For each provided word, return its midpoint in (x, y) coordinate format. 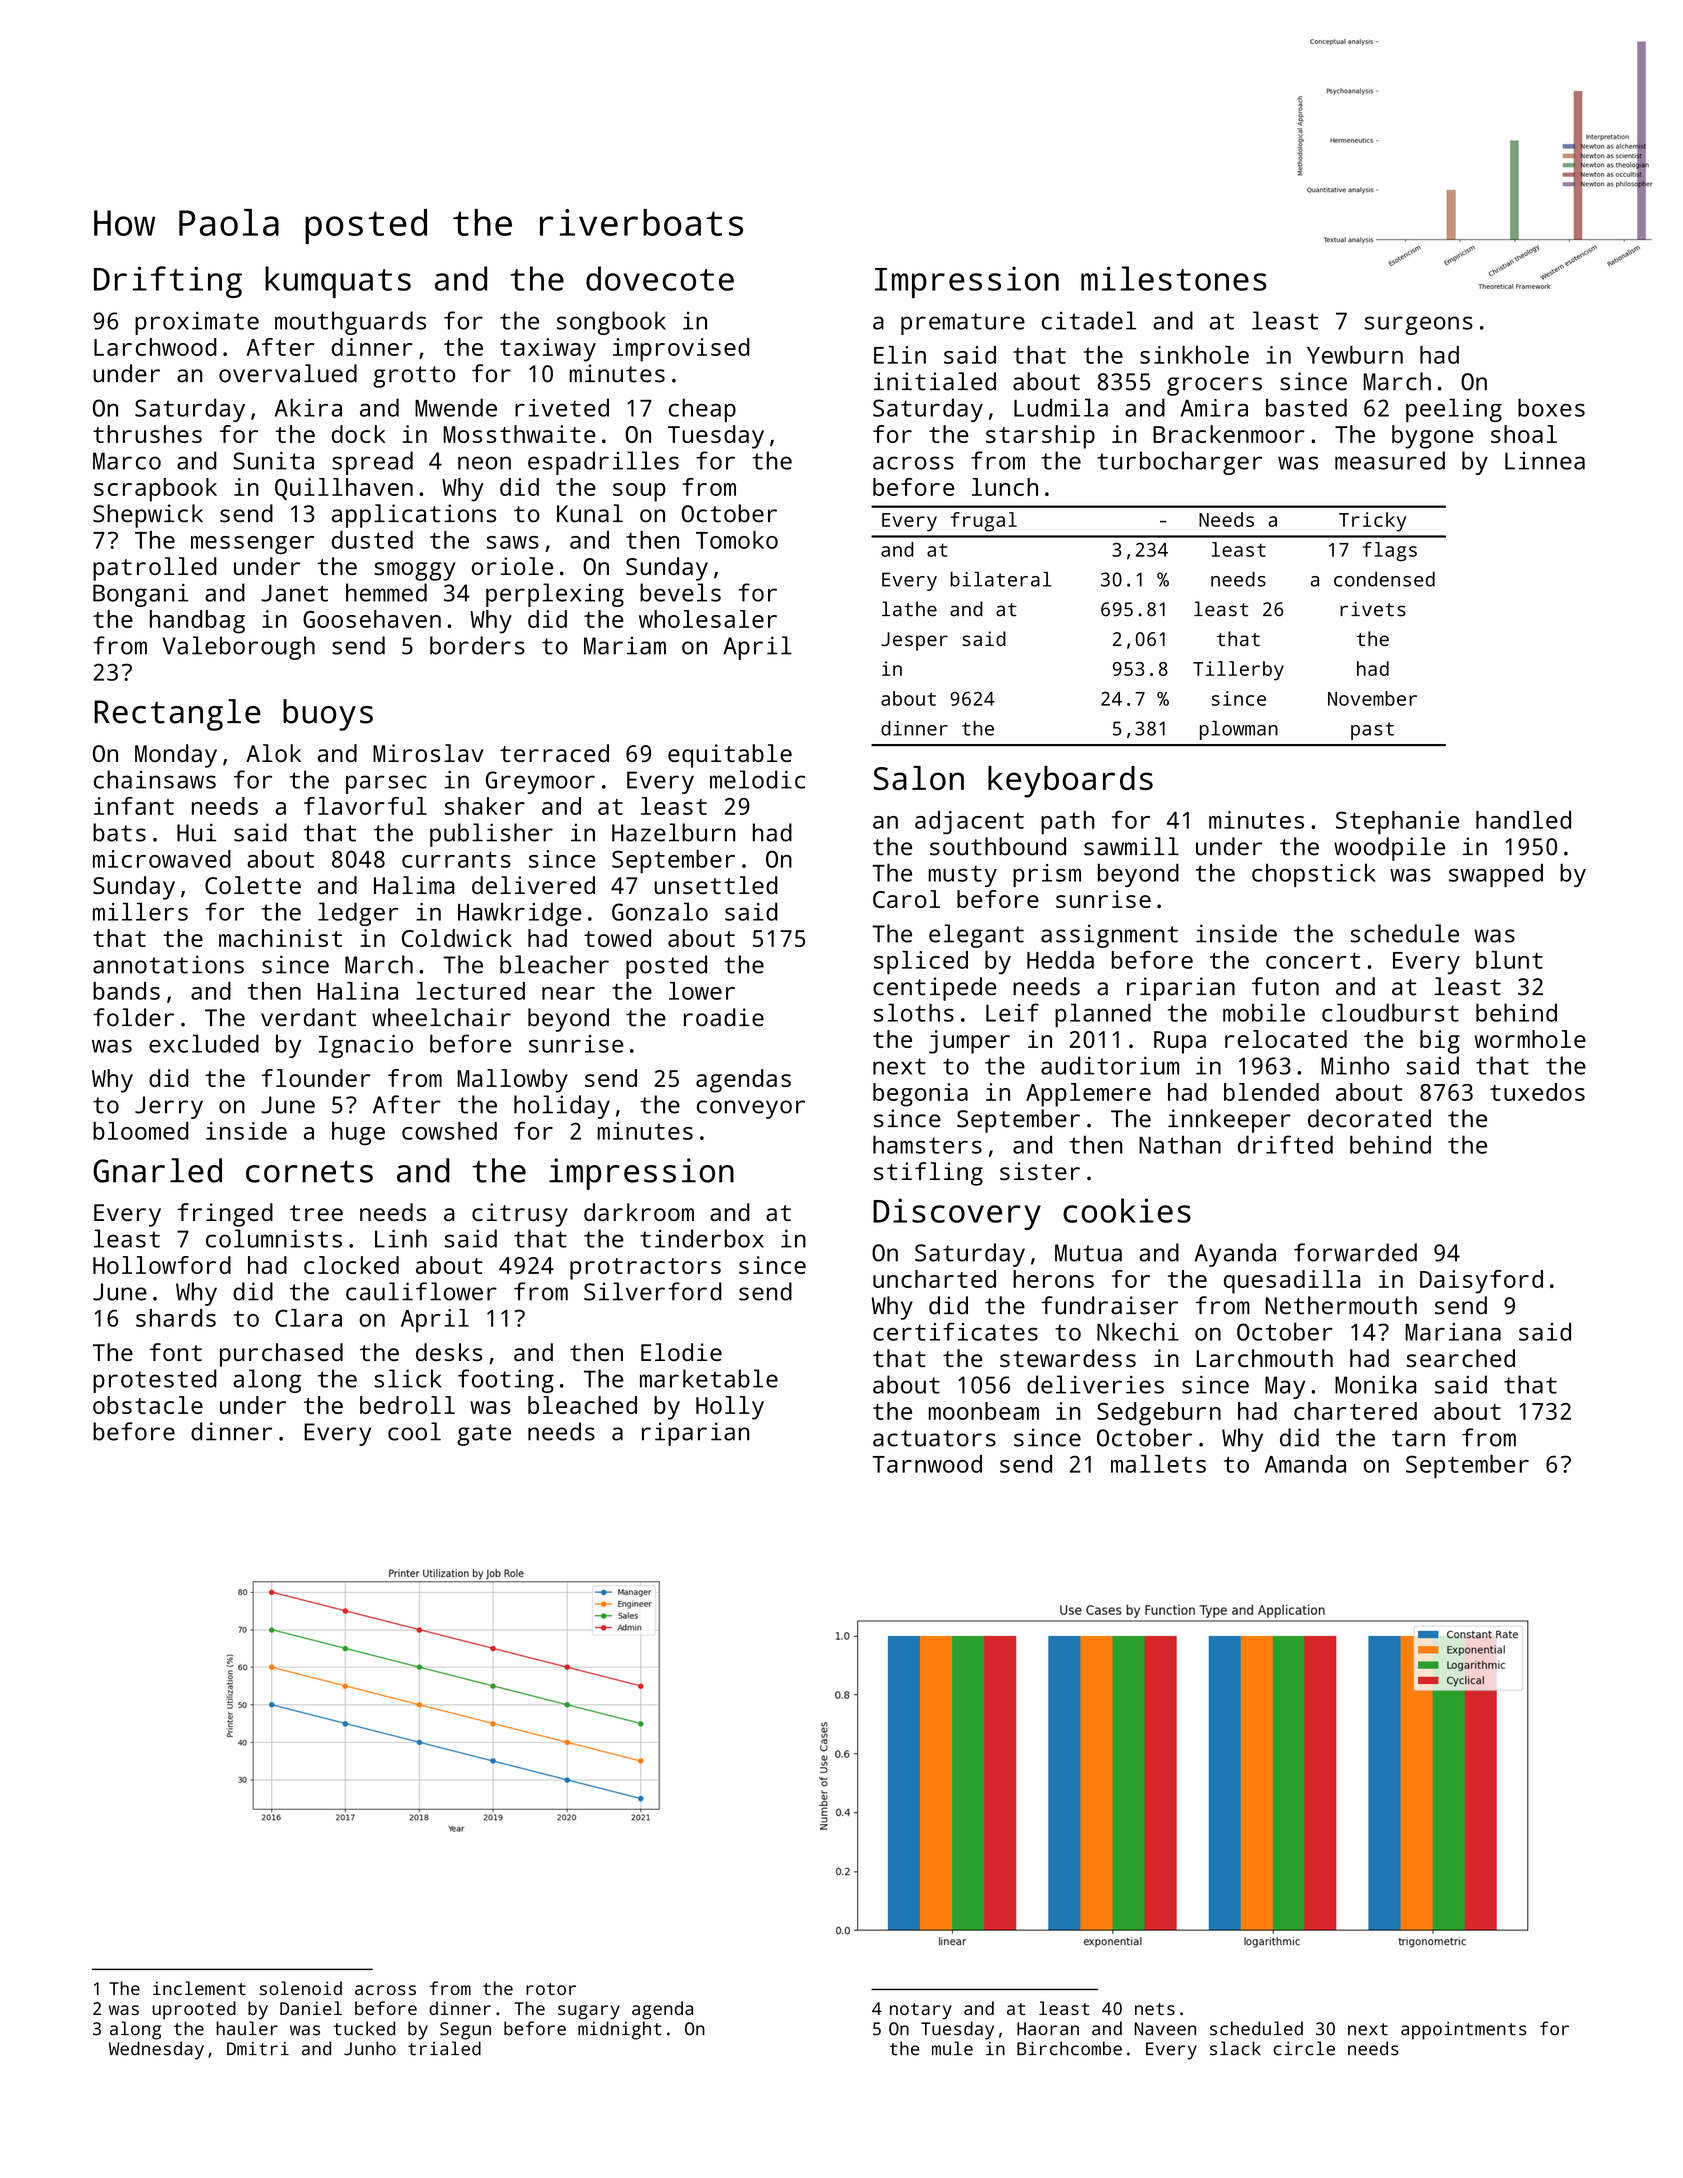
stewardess (1068, 1358)
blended (1271, 1092)
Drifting (168, 282)
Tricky (1372, 522)
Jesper (914, 641)
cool (414, 1431)
